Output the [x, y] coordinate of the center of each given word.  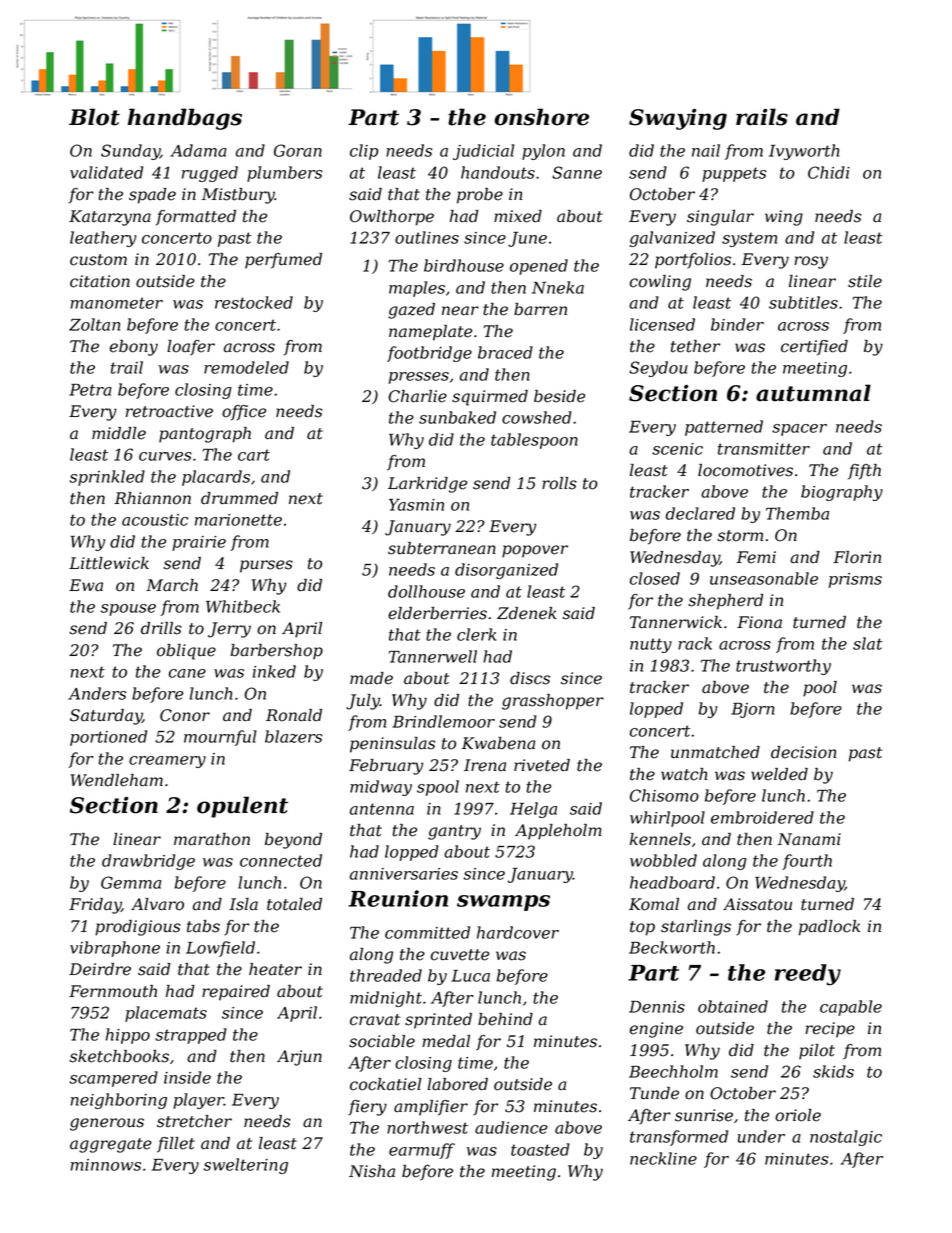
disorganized [506, 571]
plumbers [284, 174]
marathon [212, 839]
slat [868, 643]
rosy [811, 262]
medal [446, 1041]
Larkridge [427, 485]
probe [480, 196]
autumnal [813, 393]
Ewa [86, 585]
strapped [191, 1036]
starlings [696, 928]
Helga [533, 810]
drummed [239, 498]
